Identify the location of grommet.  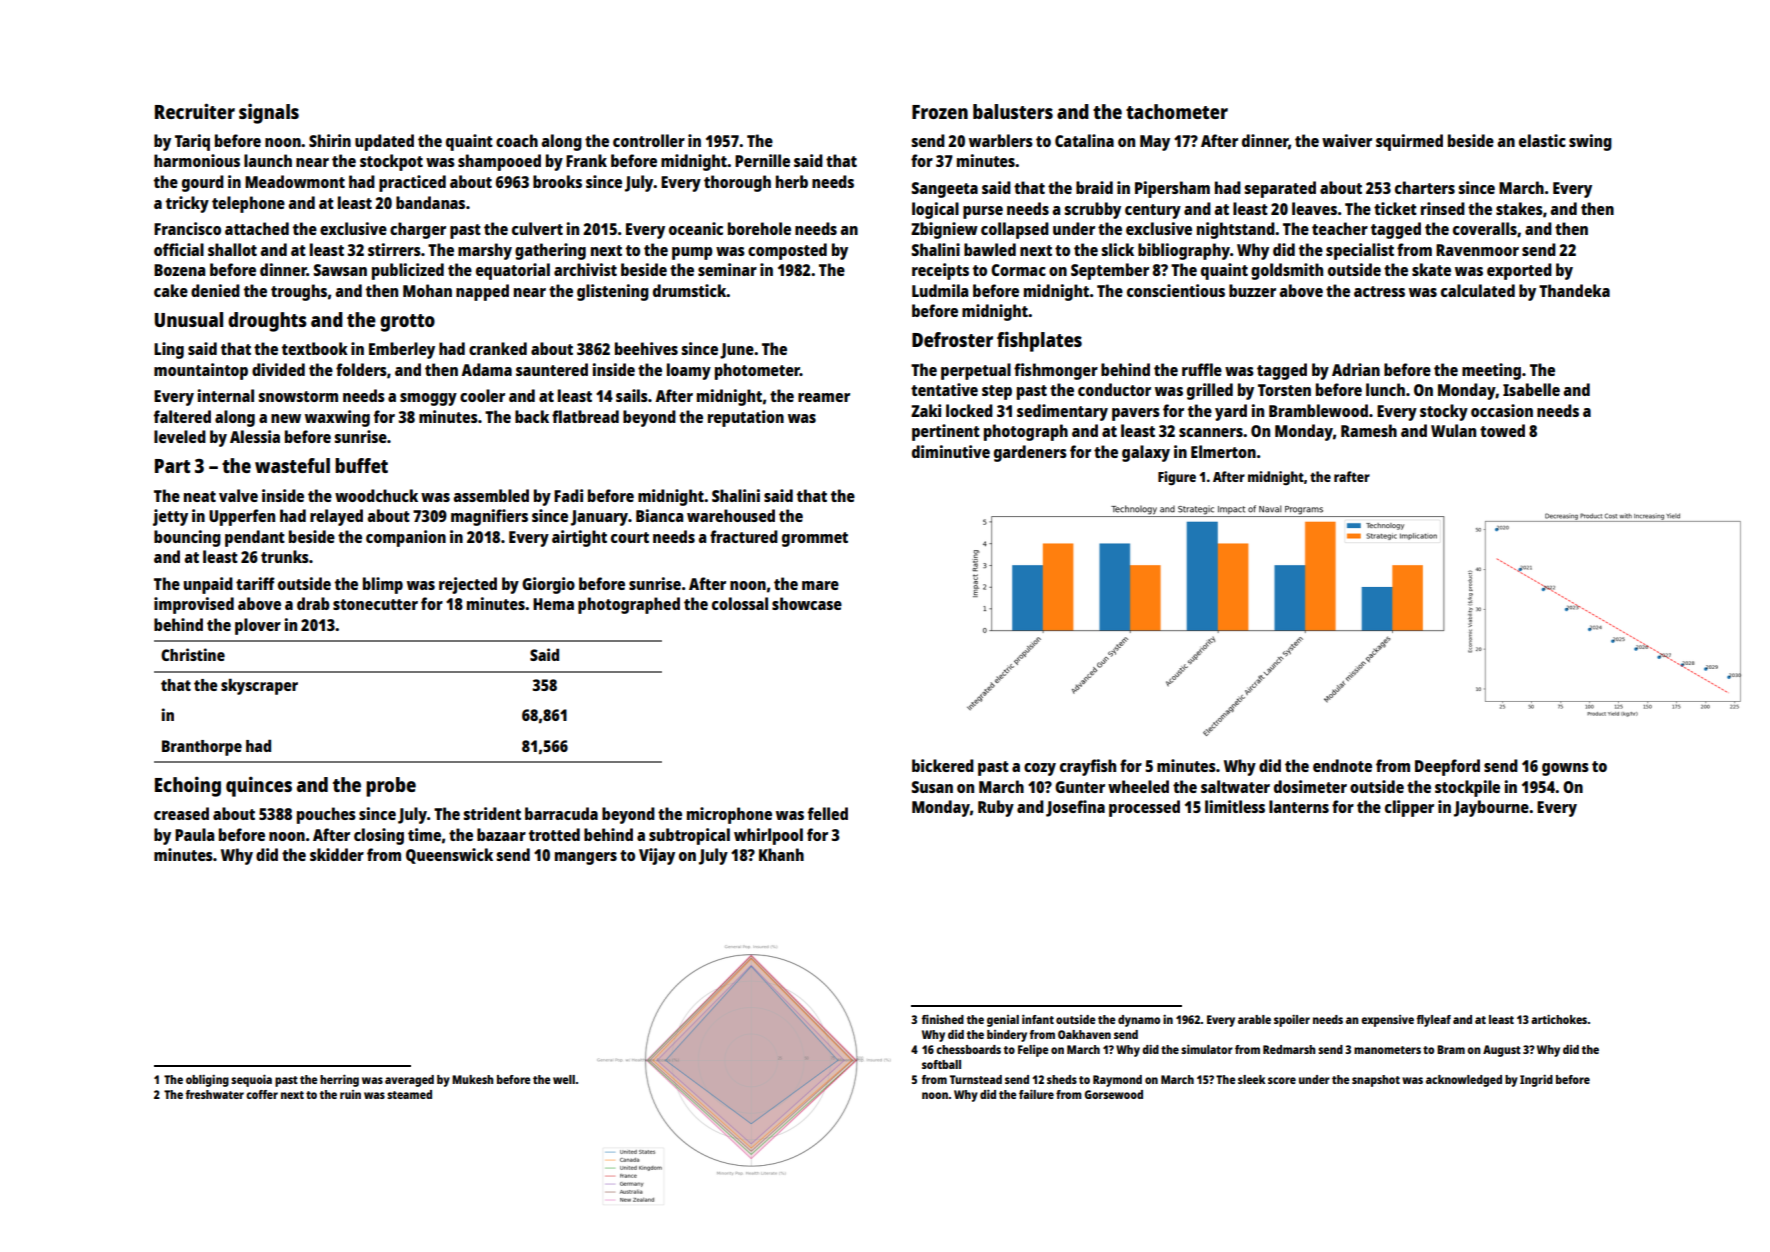
(815, 539).
